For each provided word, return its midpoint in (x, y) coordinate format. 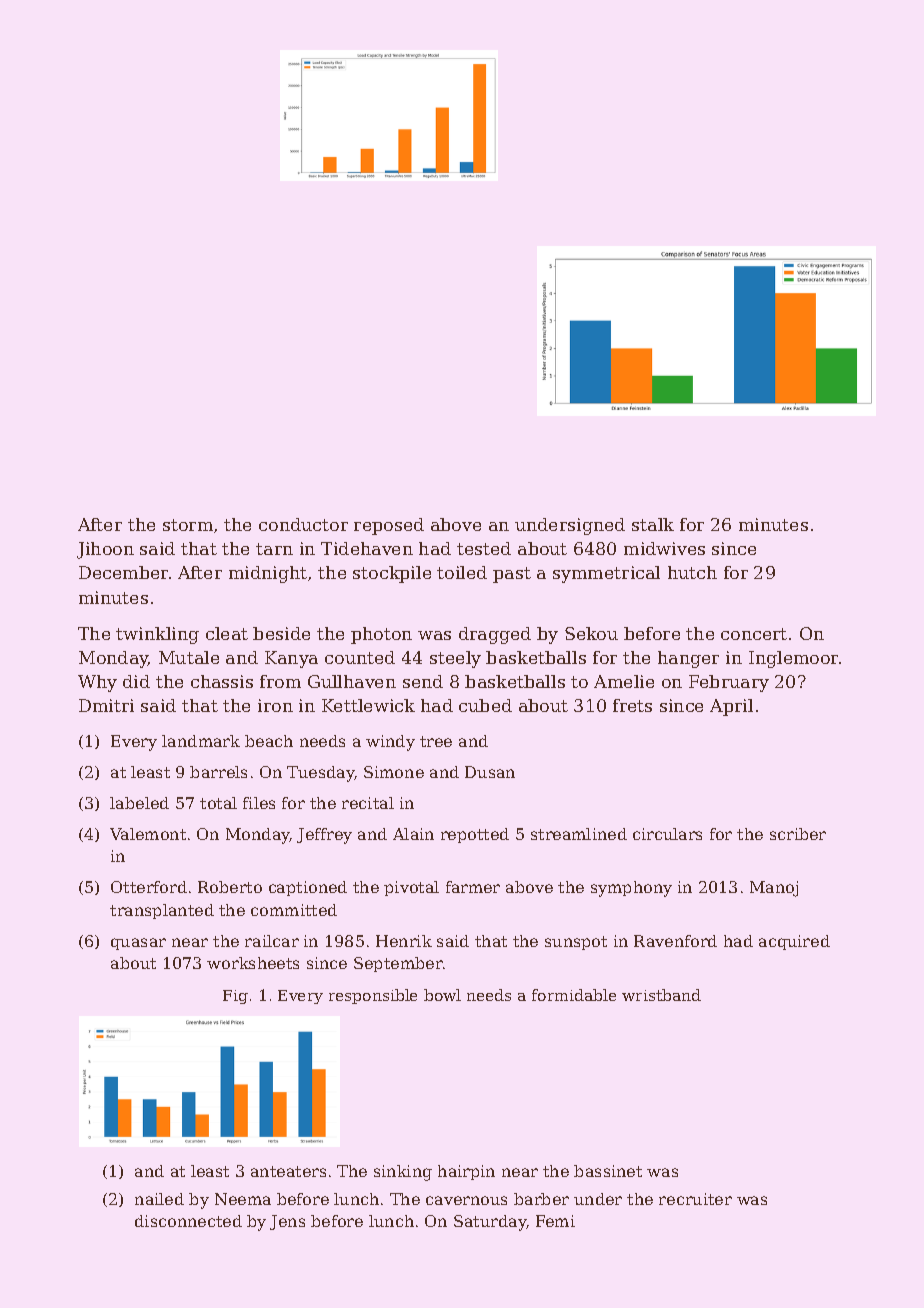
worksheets (253, 963)
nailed (159, 1199)
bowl (442, 995)
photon (381, 635)
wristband (661, 995)
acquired (794, 942)
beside (281, 633)
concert (754, 634)
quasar (138, 944)
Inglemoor (793, 659)
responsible (373, 996)
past (512, 575)
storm (188, 525)
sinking (403, 1173)
